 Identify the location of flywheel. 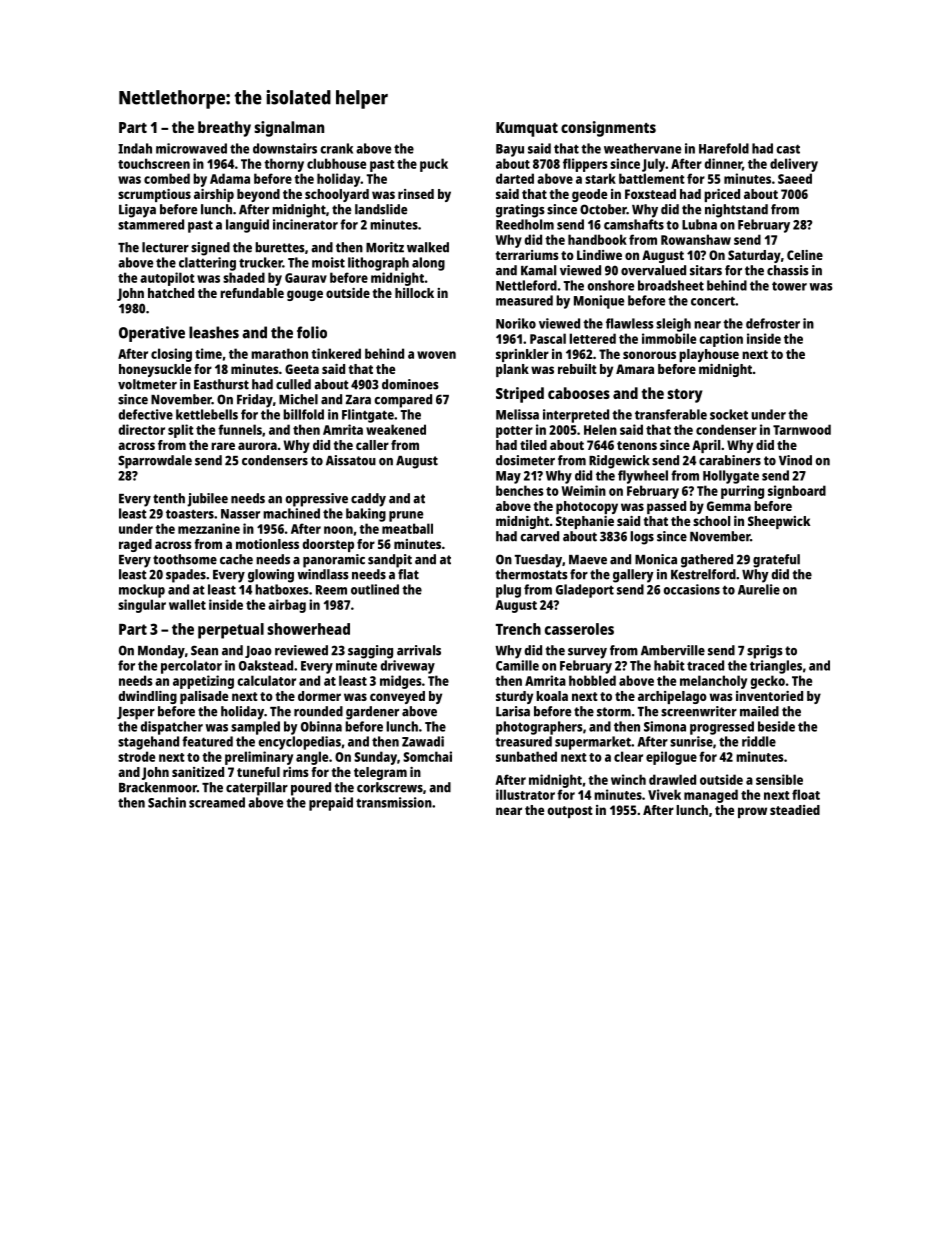
(643, 477).
